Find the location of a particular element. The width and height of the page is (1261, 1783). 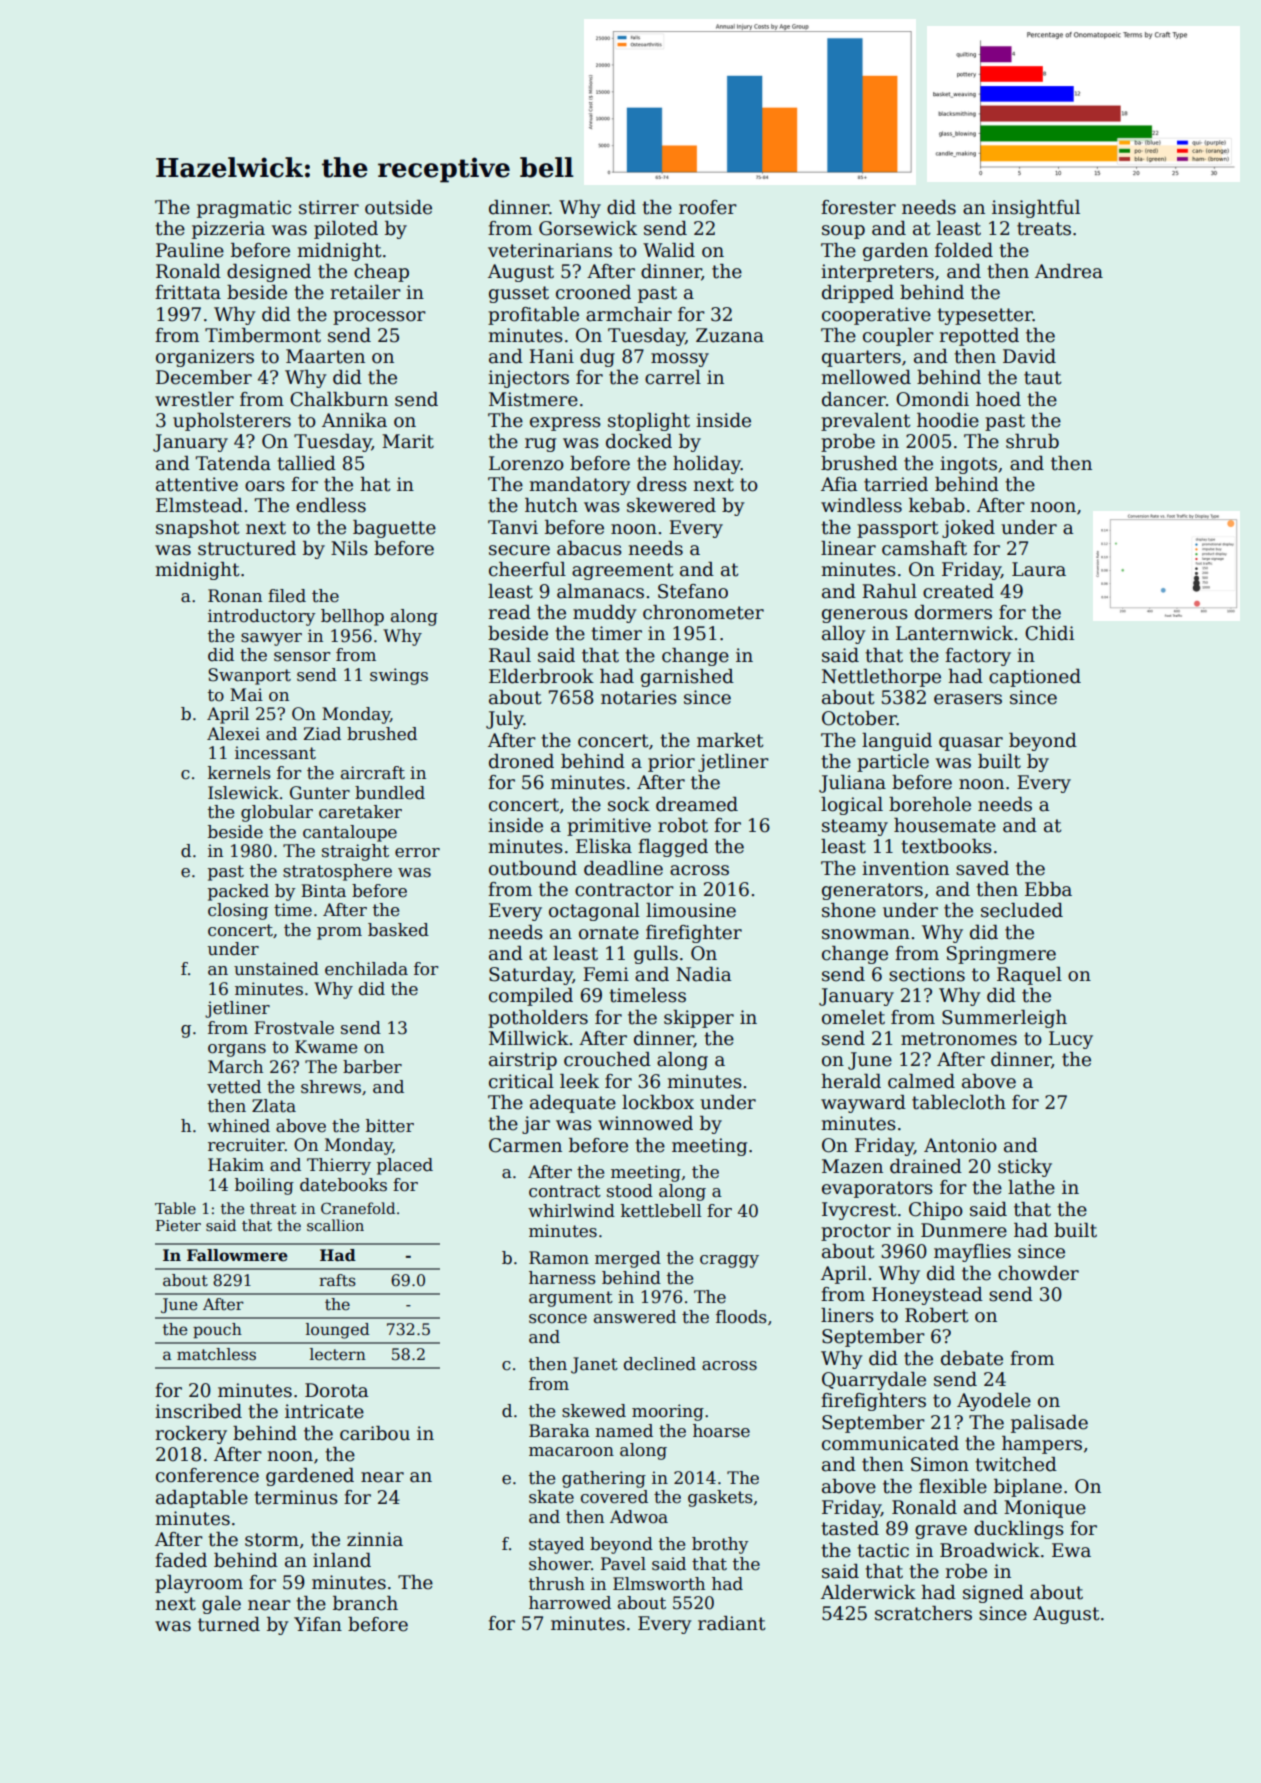

Laura is located at coordinates (1039, 569).
